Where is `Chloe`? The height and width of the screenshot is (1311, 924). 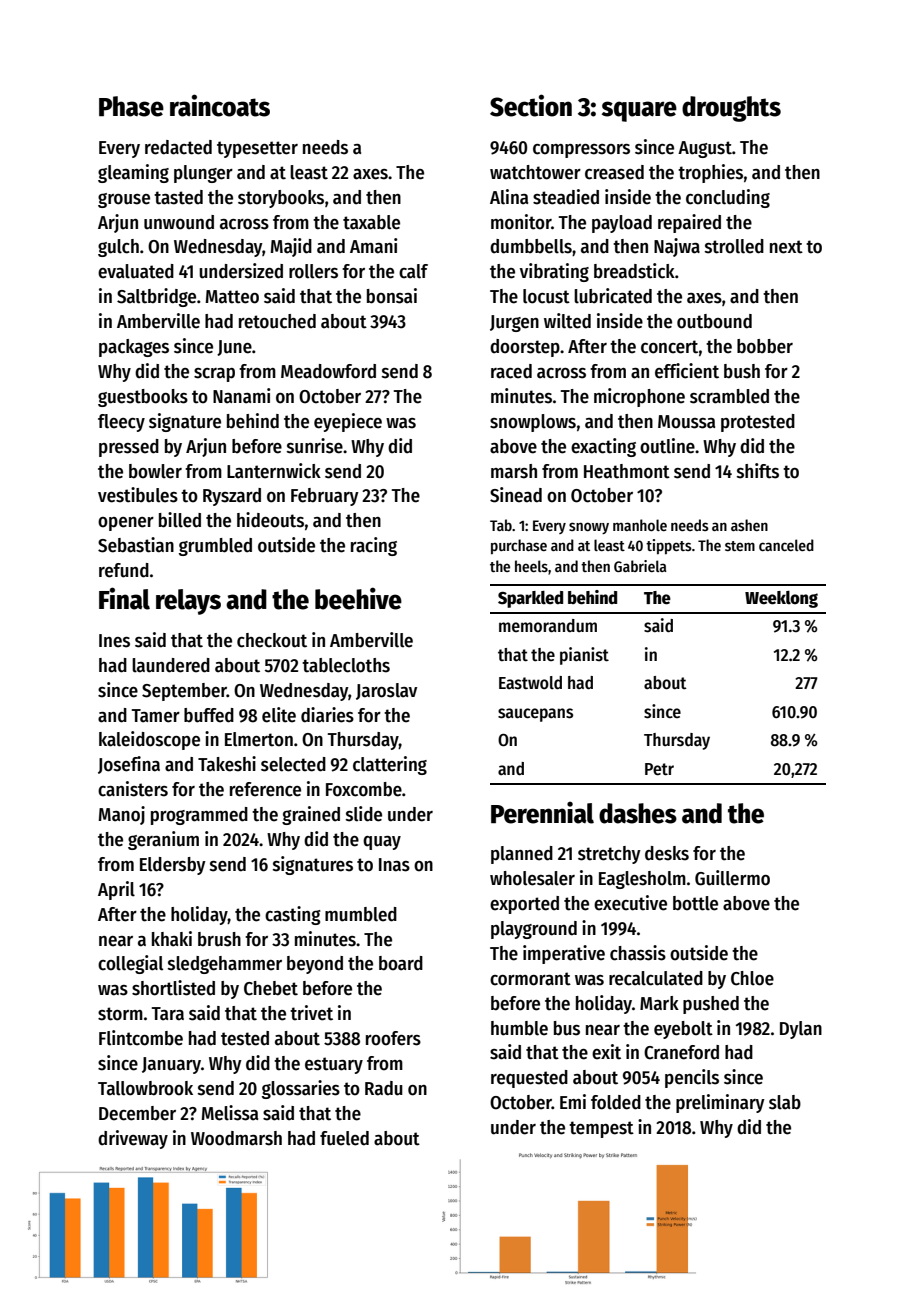 Chloe is located at coordinates (752, 978).
